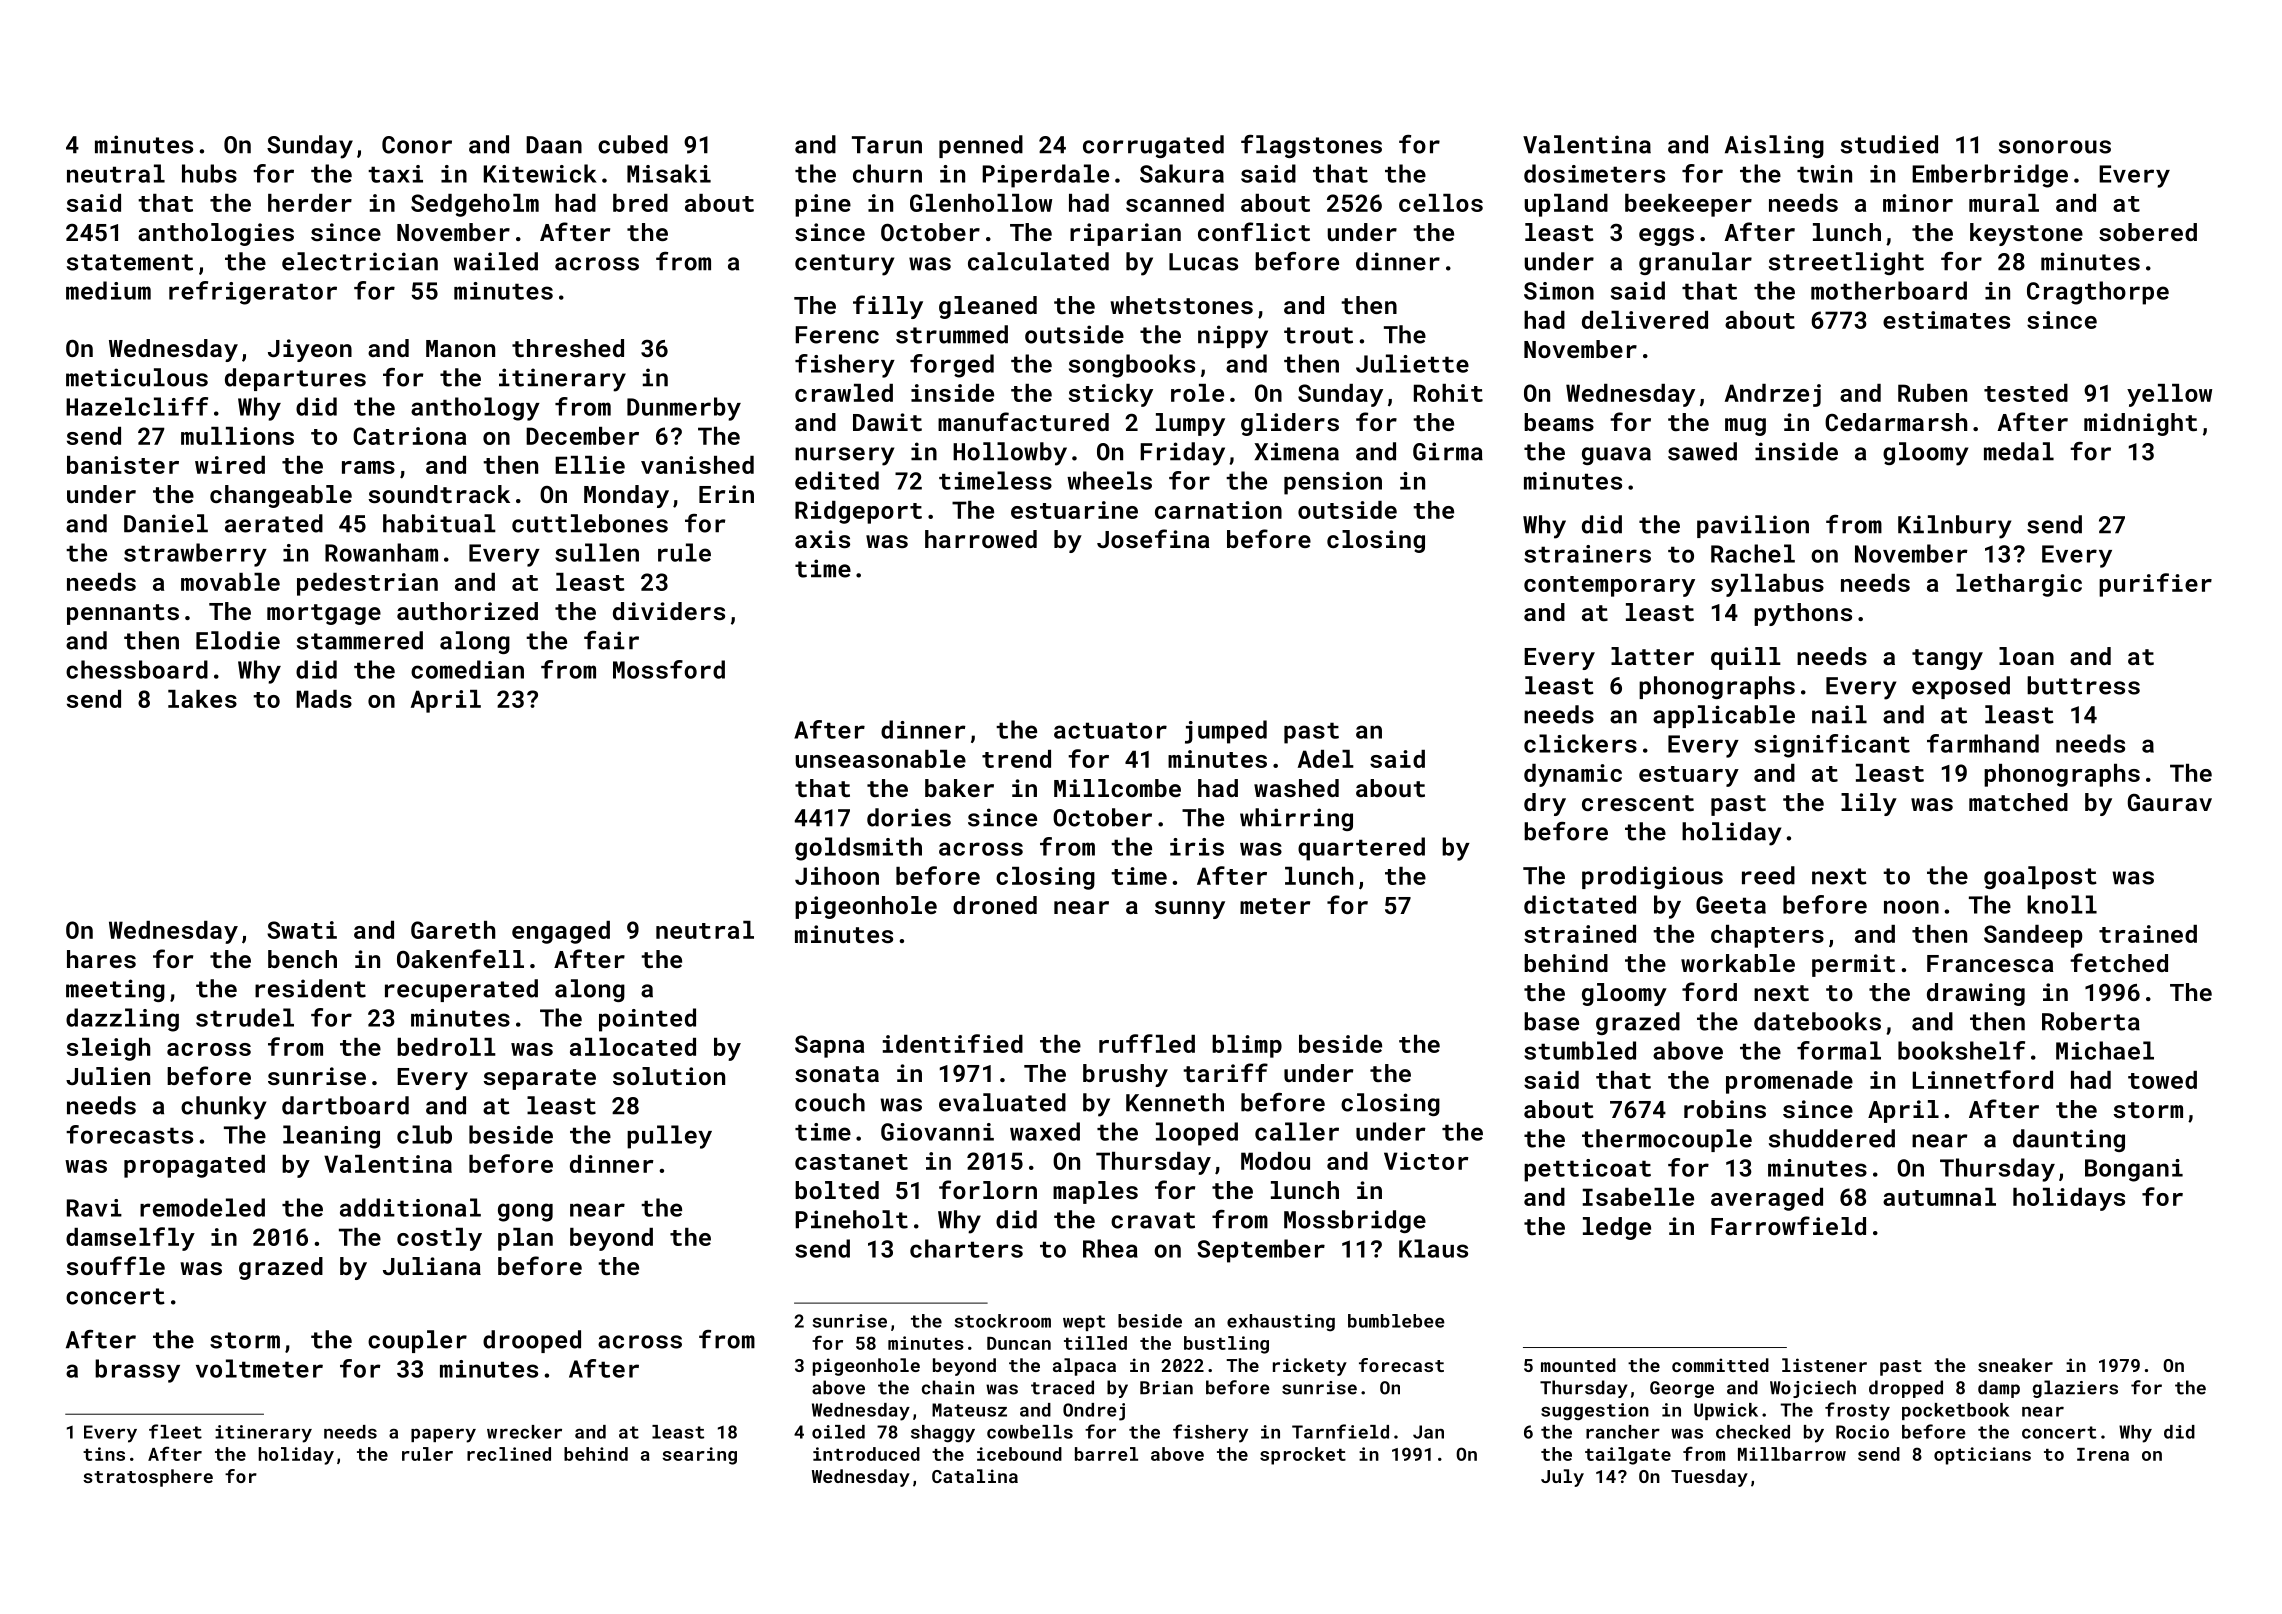 The height and width of the document is (1614, 2282). Describe the element at coordinates (1702, 451) in the document. I see `sawed` at that location.
